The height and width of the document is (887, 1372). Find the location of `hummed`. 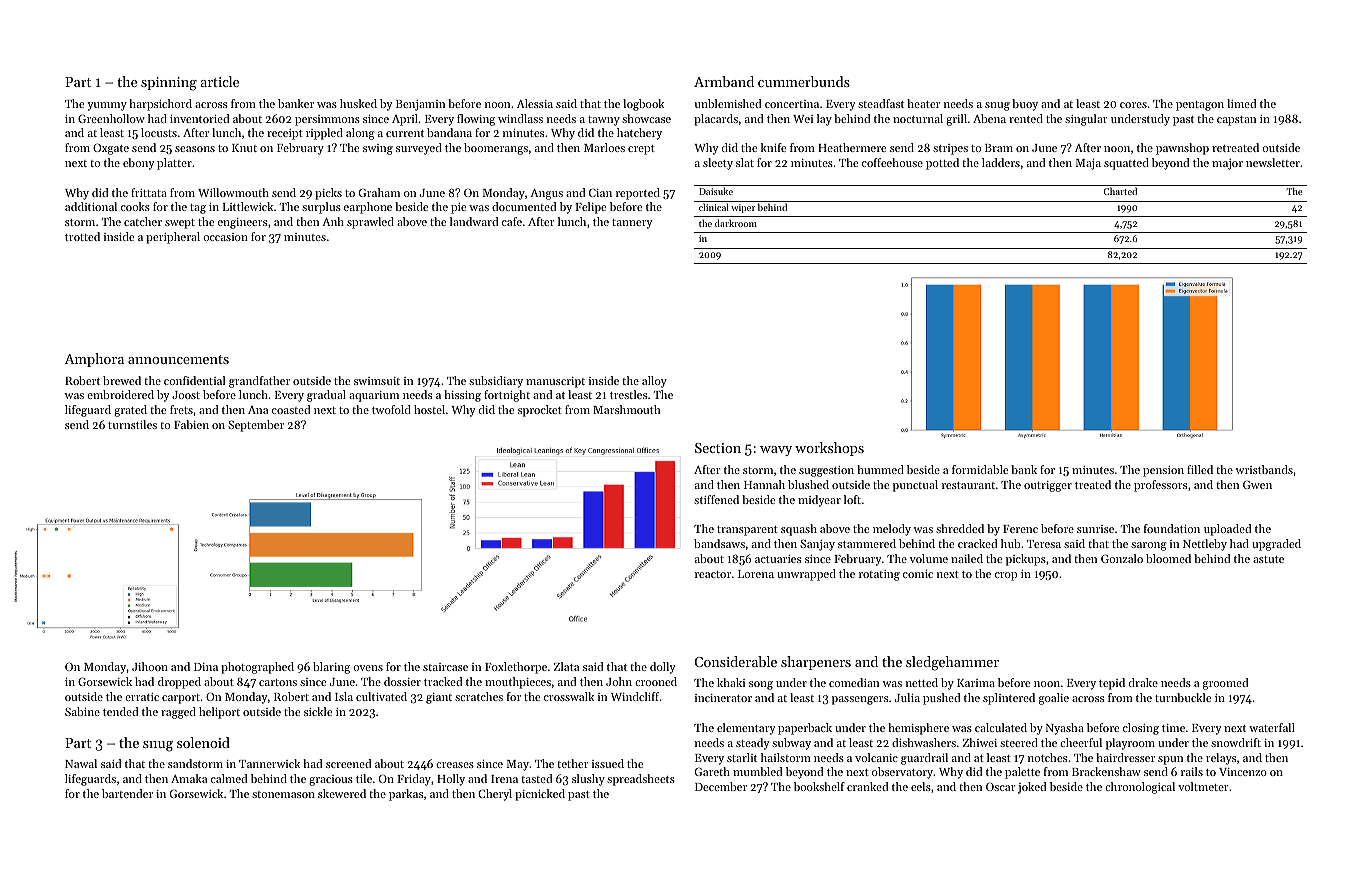

hummed is located at coordinates (880, 469).
